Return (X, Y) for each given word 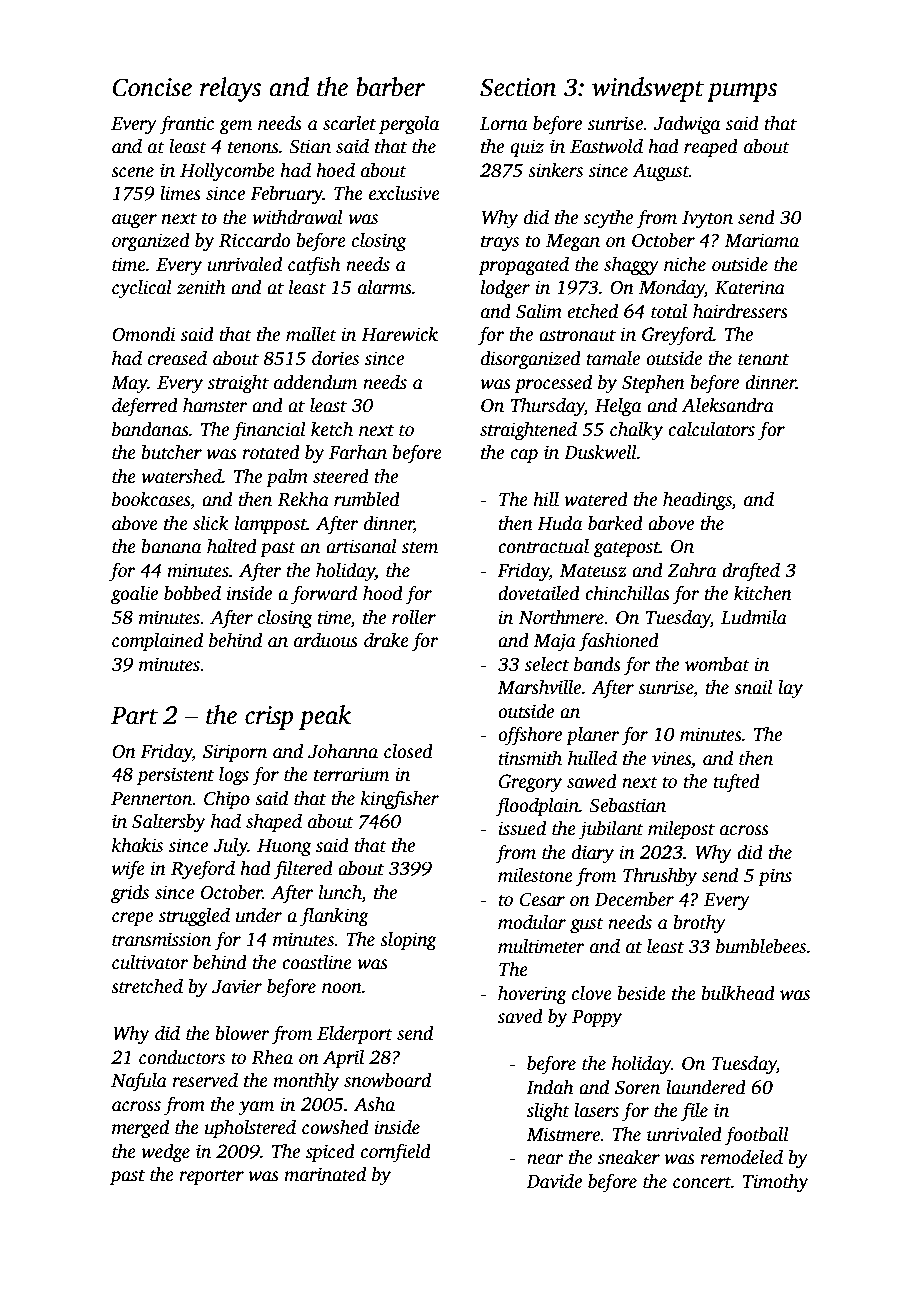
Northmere (561, 617)
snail (753, 687)
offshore (530, 736)
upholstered (250, 1129)
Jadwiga (687, 125)
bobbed (192, 593)
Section (518, 87)
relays (230, 89)
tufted (737, 783)
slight (548, 1112)
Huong (284, 848)
